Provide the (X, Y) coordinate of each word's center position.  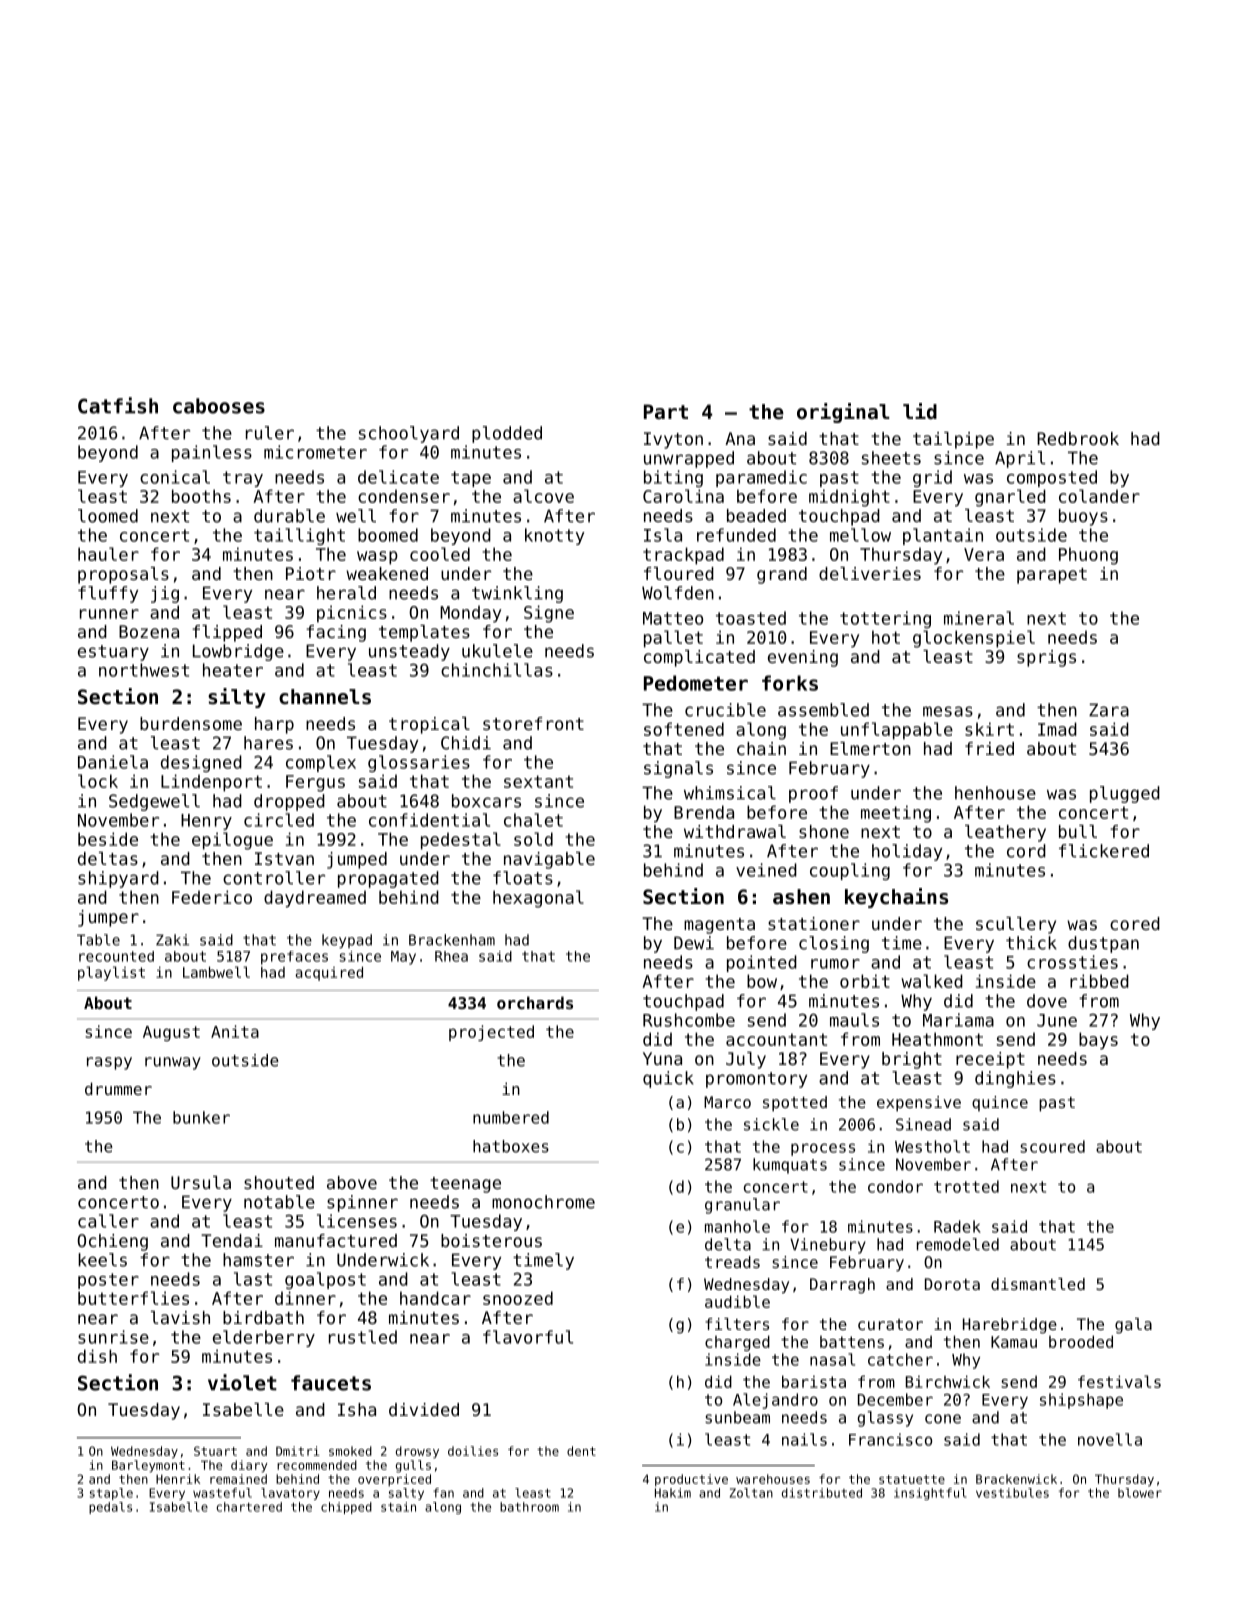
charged (737, 1343)
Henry (206, 822)
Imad (1057, 729)
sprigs (1046, 658)
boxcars (486, 801)
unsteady (409, 652)
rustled (363, 1337)
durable (289, 516)
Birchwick (948, 1381)
